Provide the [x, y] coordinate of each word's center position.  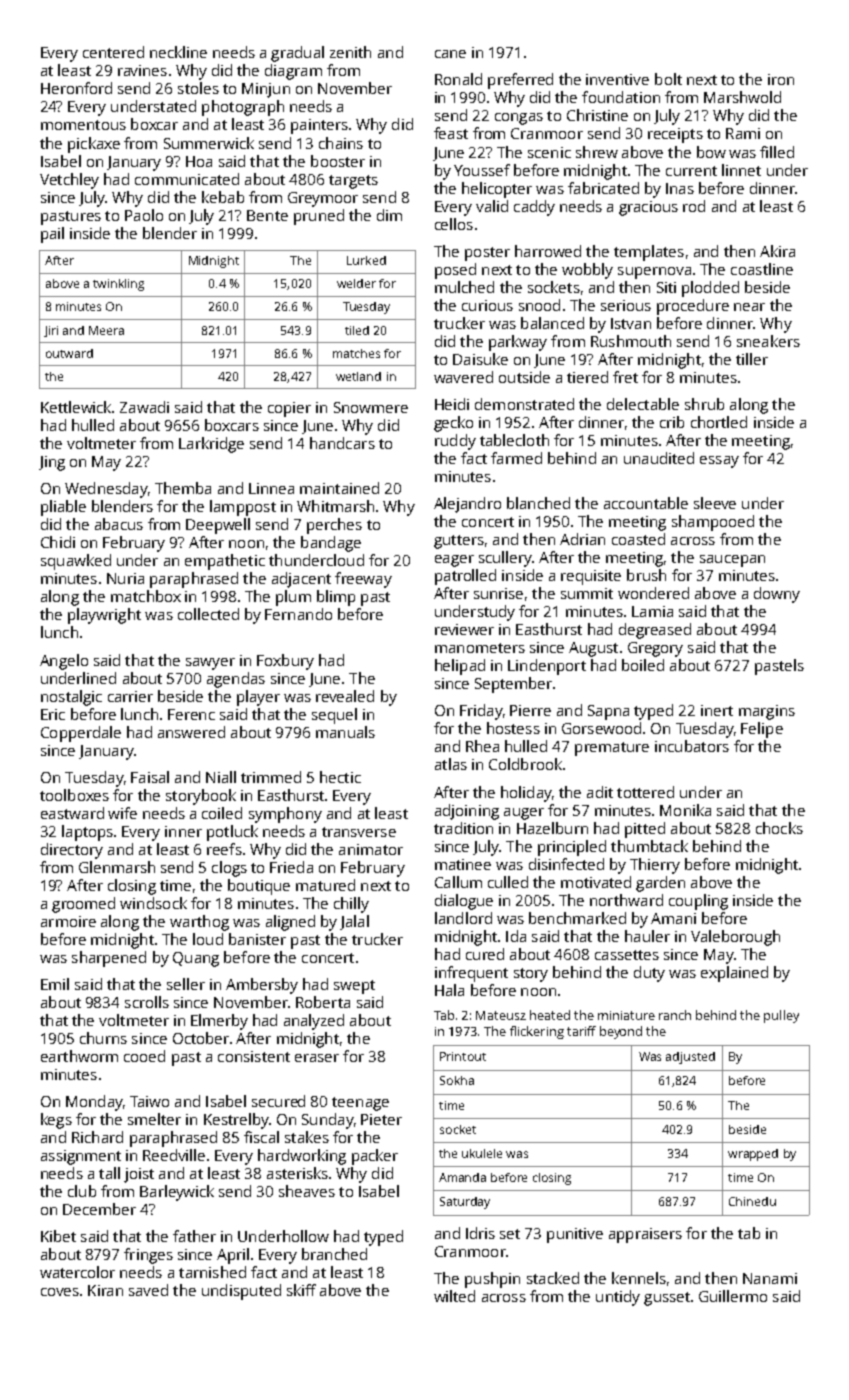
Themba [183, 488]
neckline [178, 52]
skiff [301, 1290]
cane [450, 54]
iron [781, 79]
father [194, 1236]
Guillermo [733, 1296]
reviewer [464, 629]
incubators [692, 746]
